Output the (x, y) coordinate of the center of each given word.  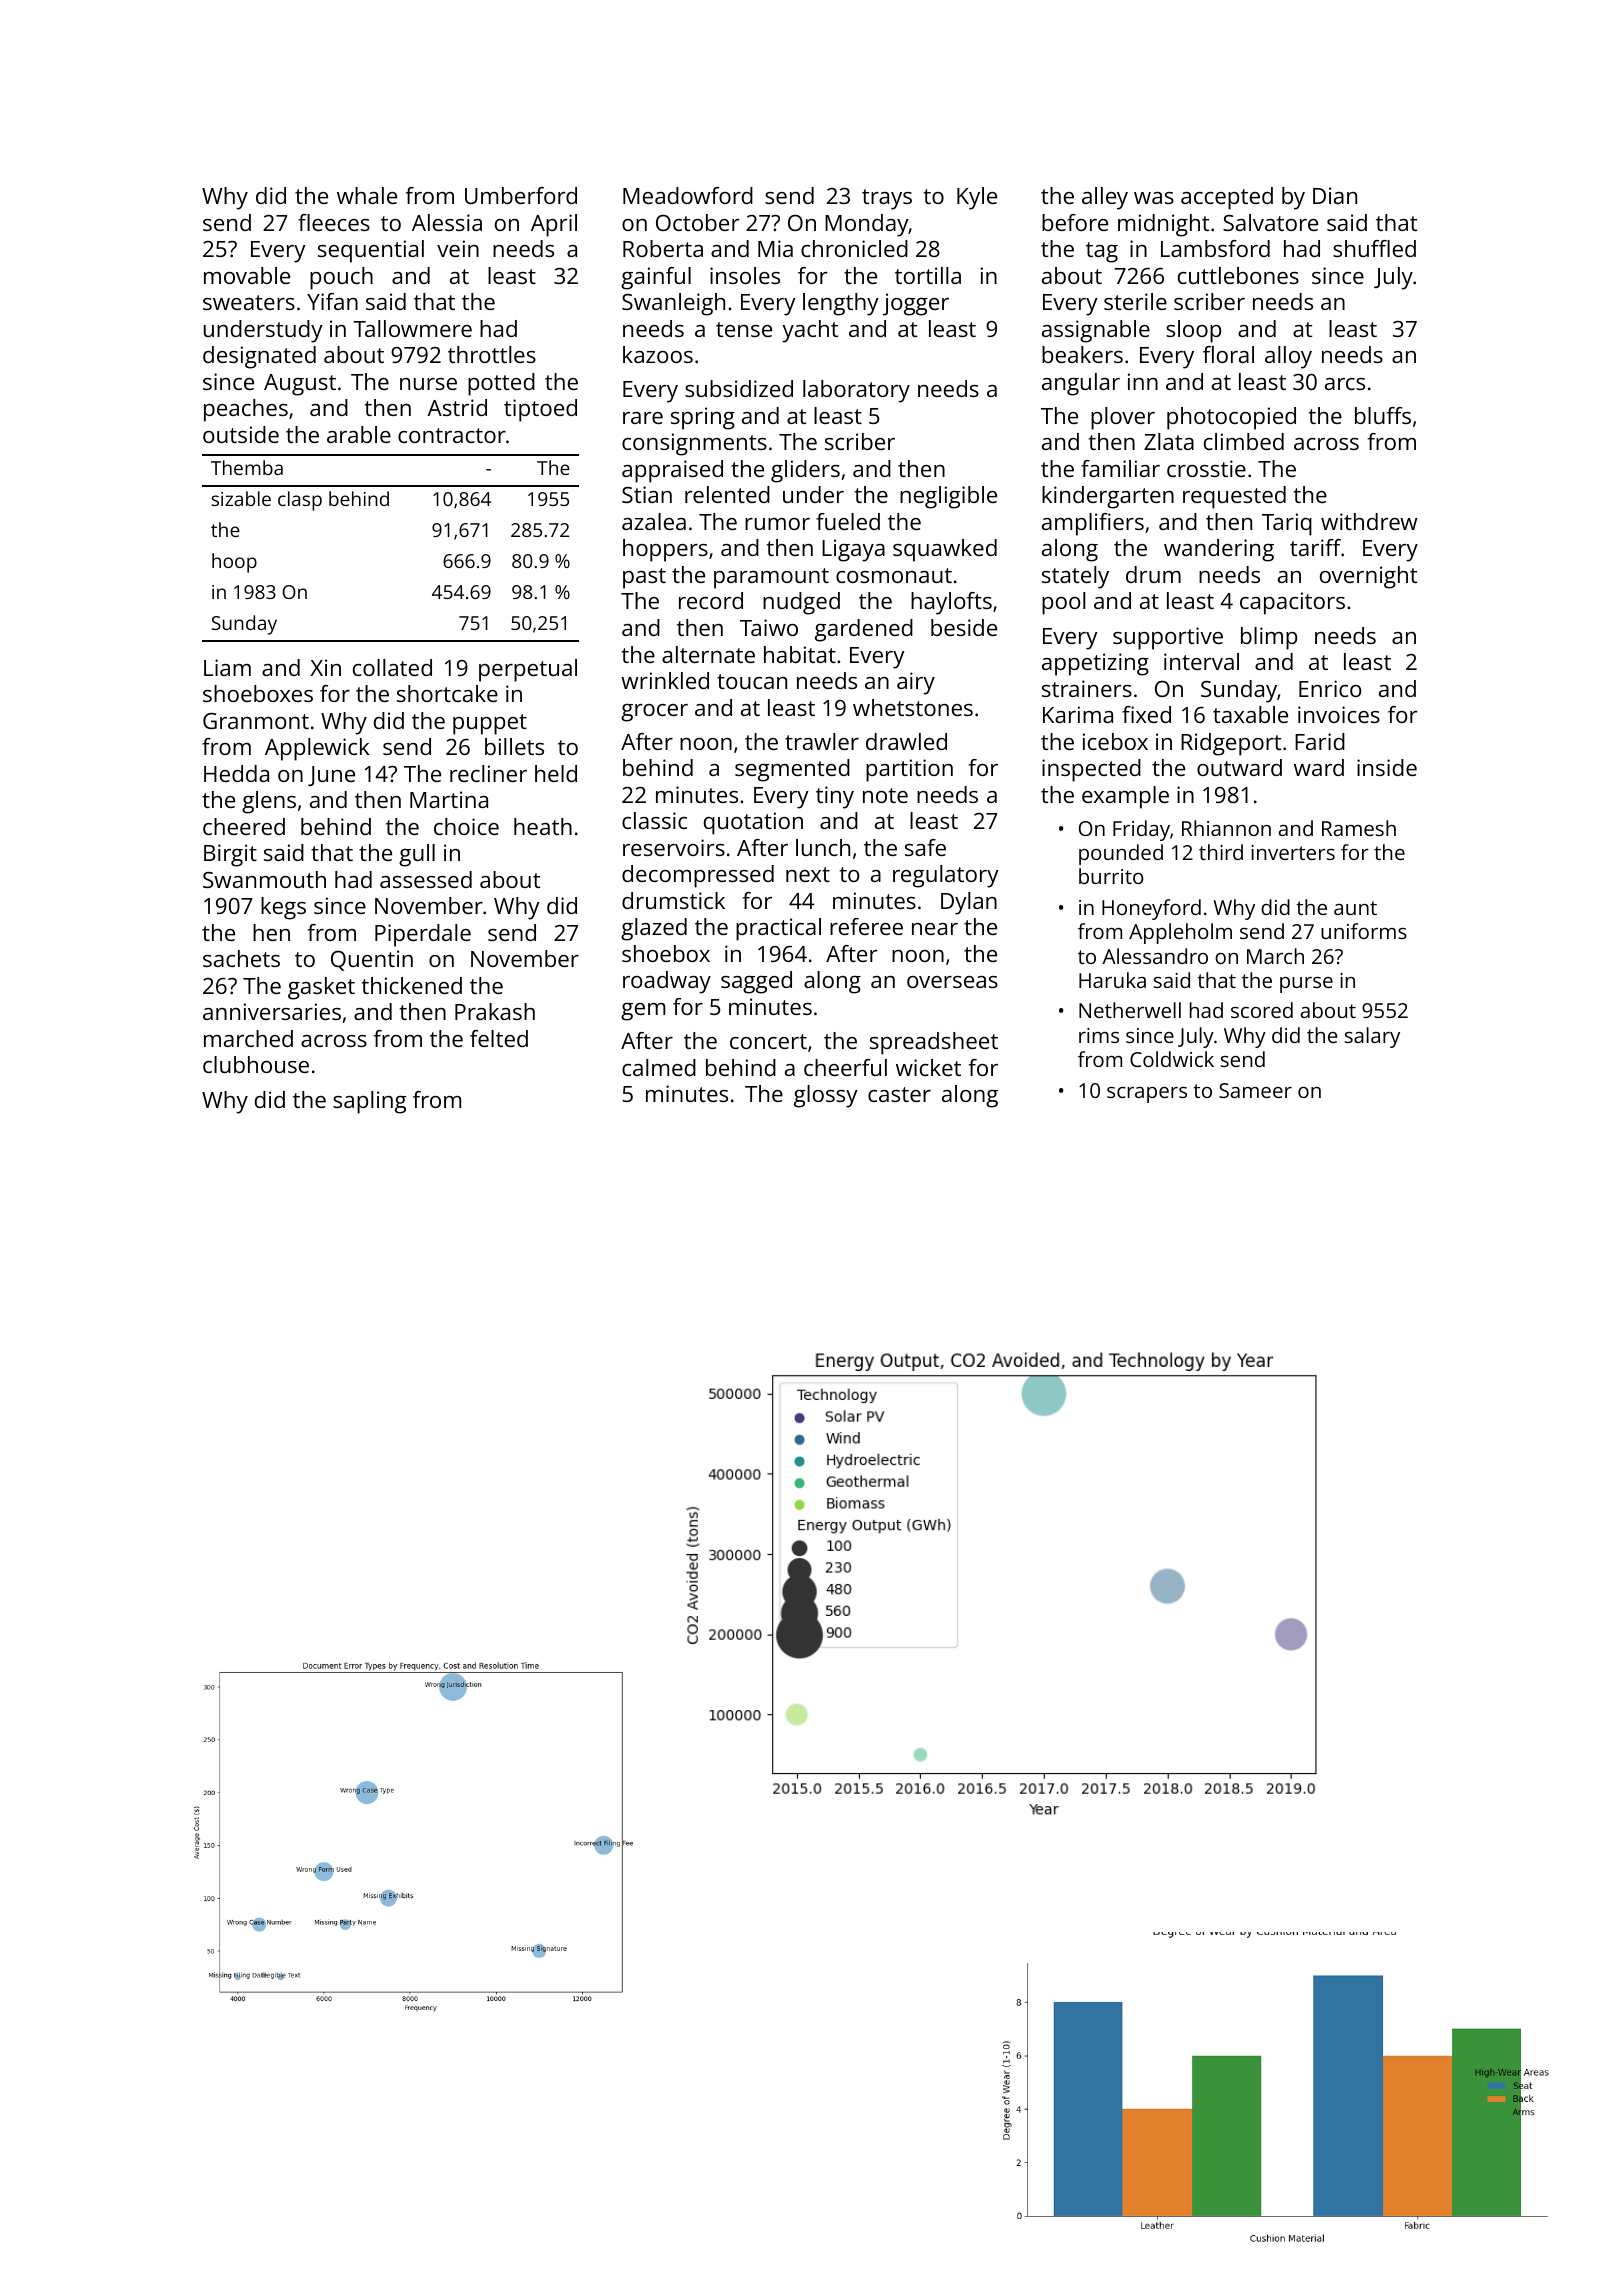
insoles (745, 275)
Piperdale (423, 935)
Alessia (447, 222)
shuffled (1374, 248)
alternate (708, 654)
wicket (928, 1067)
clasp (300, 501)
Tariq (1287, 524)
